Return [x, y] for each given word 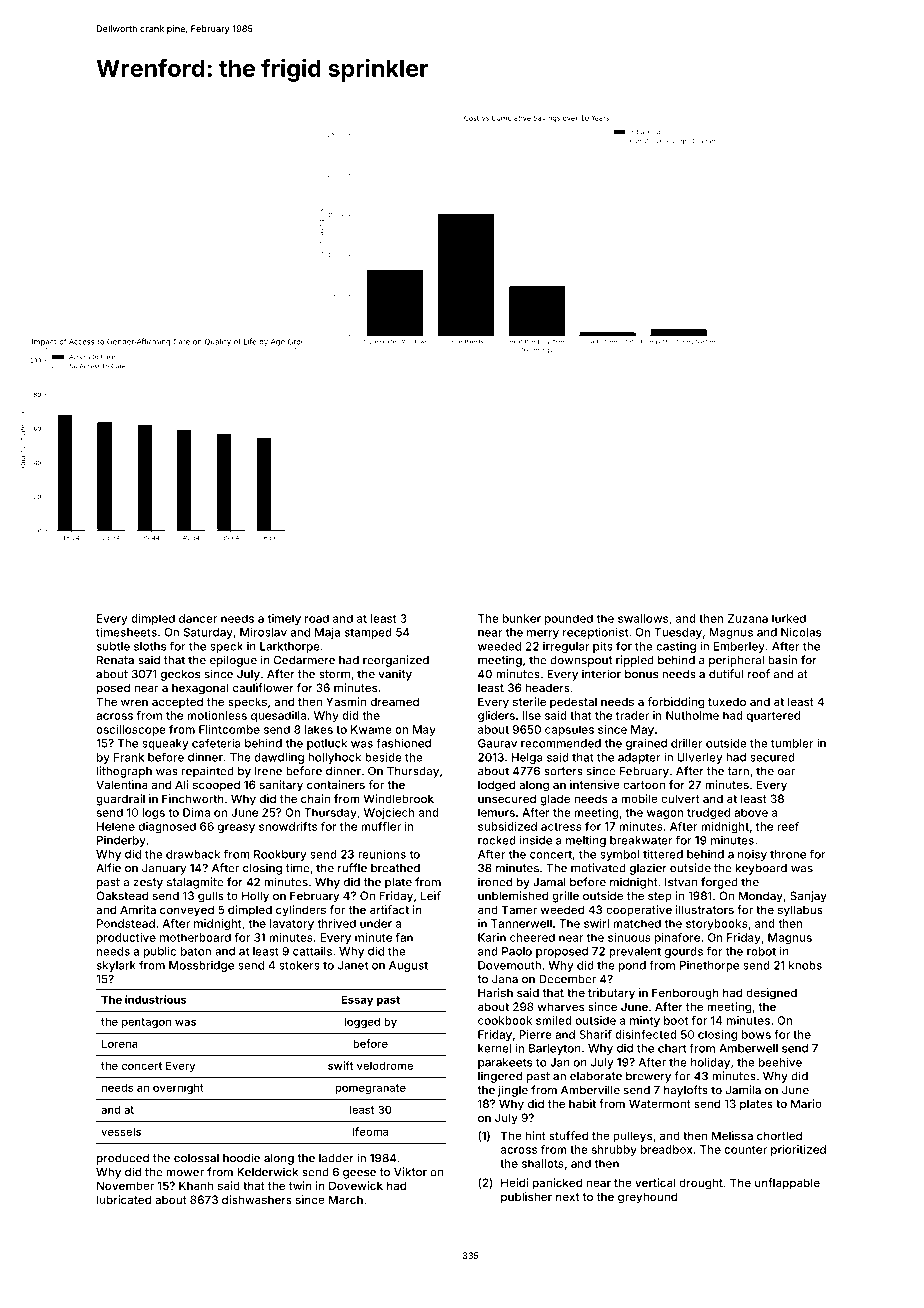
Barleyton [555, 1049]
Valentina [122, 784]
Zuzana [748, 618]
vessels [121, 1131]
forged [719, 883]
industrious [155, 999]
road [317, 618]
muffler [381, 826]
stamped [368, 633]
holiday [710, 1063]
